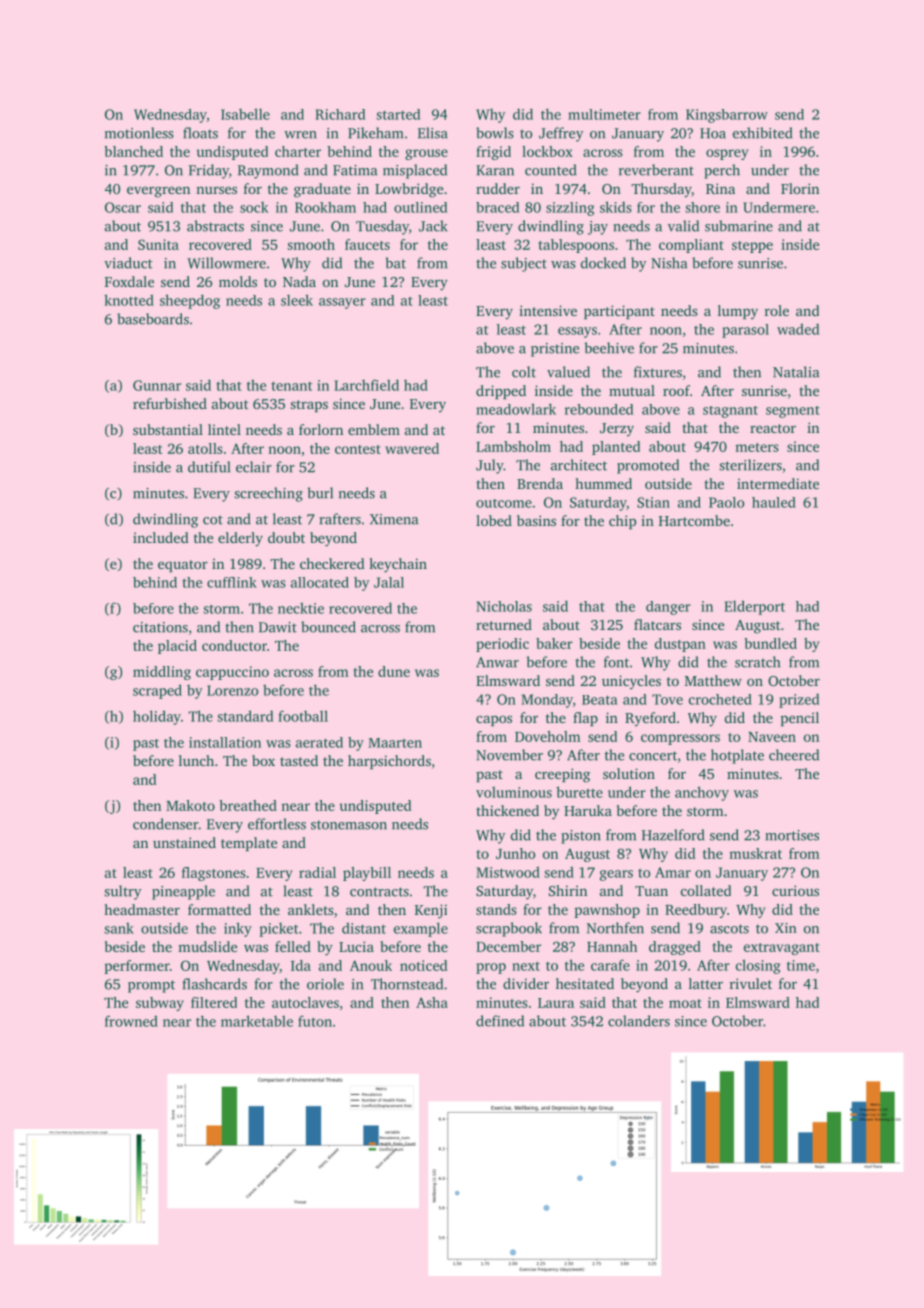 Image resolution: width=924 pixels, height=1308 pixels. Describe the element at coordinates (727, 116) in the page. I see `Kingsbarrow` at that location.
